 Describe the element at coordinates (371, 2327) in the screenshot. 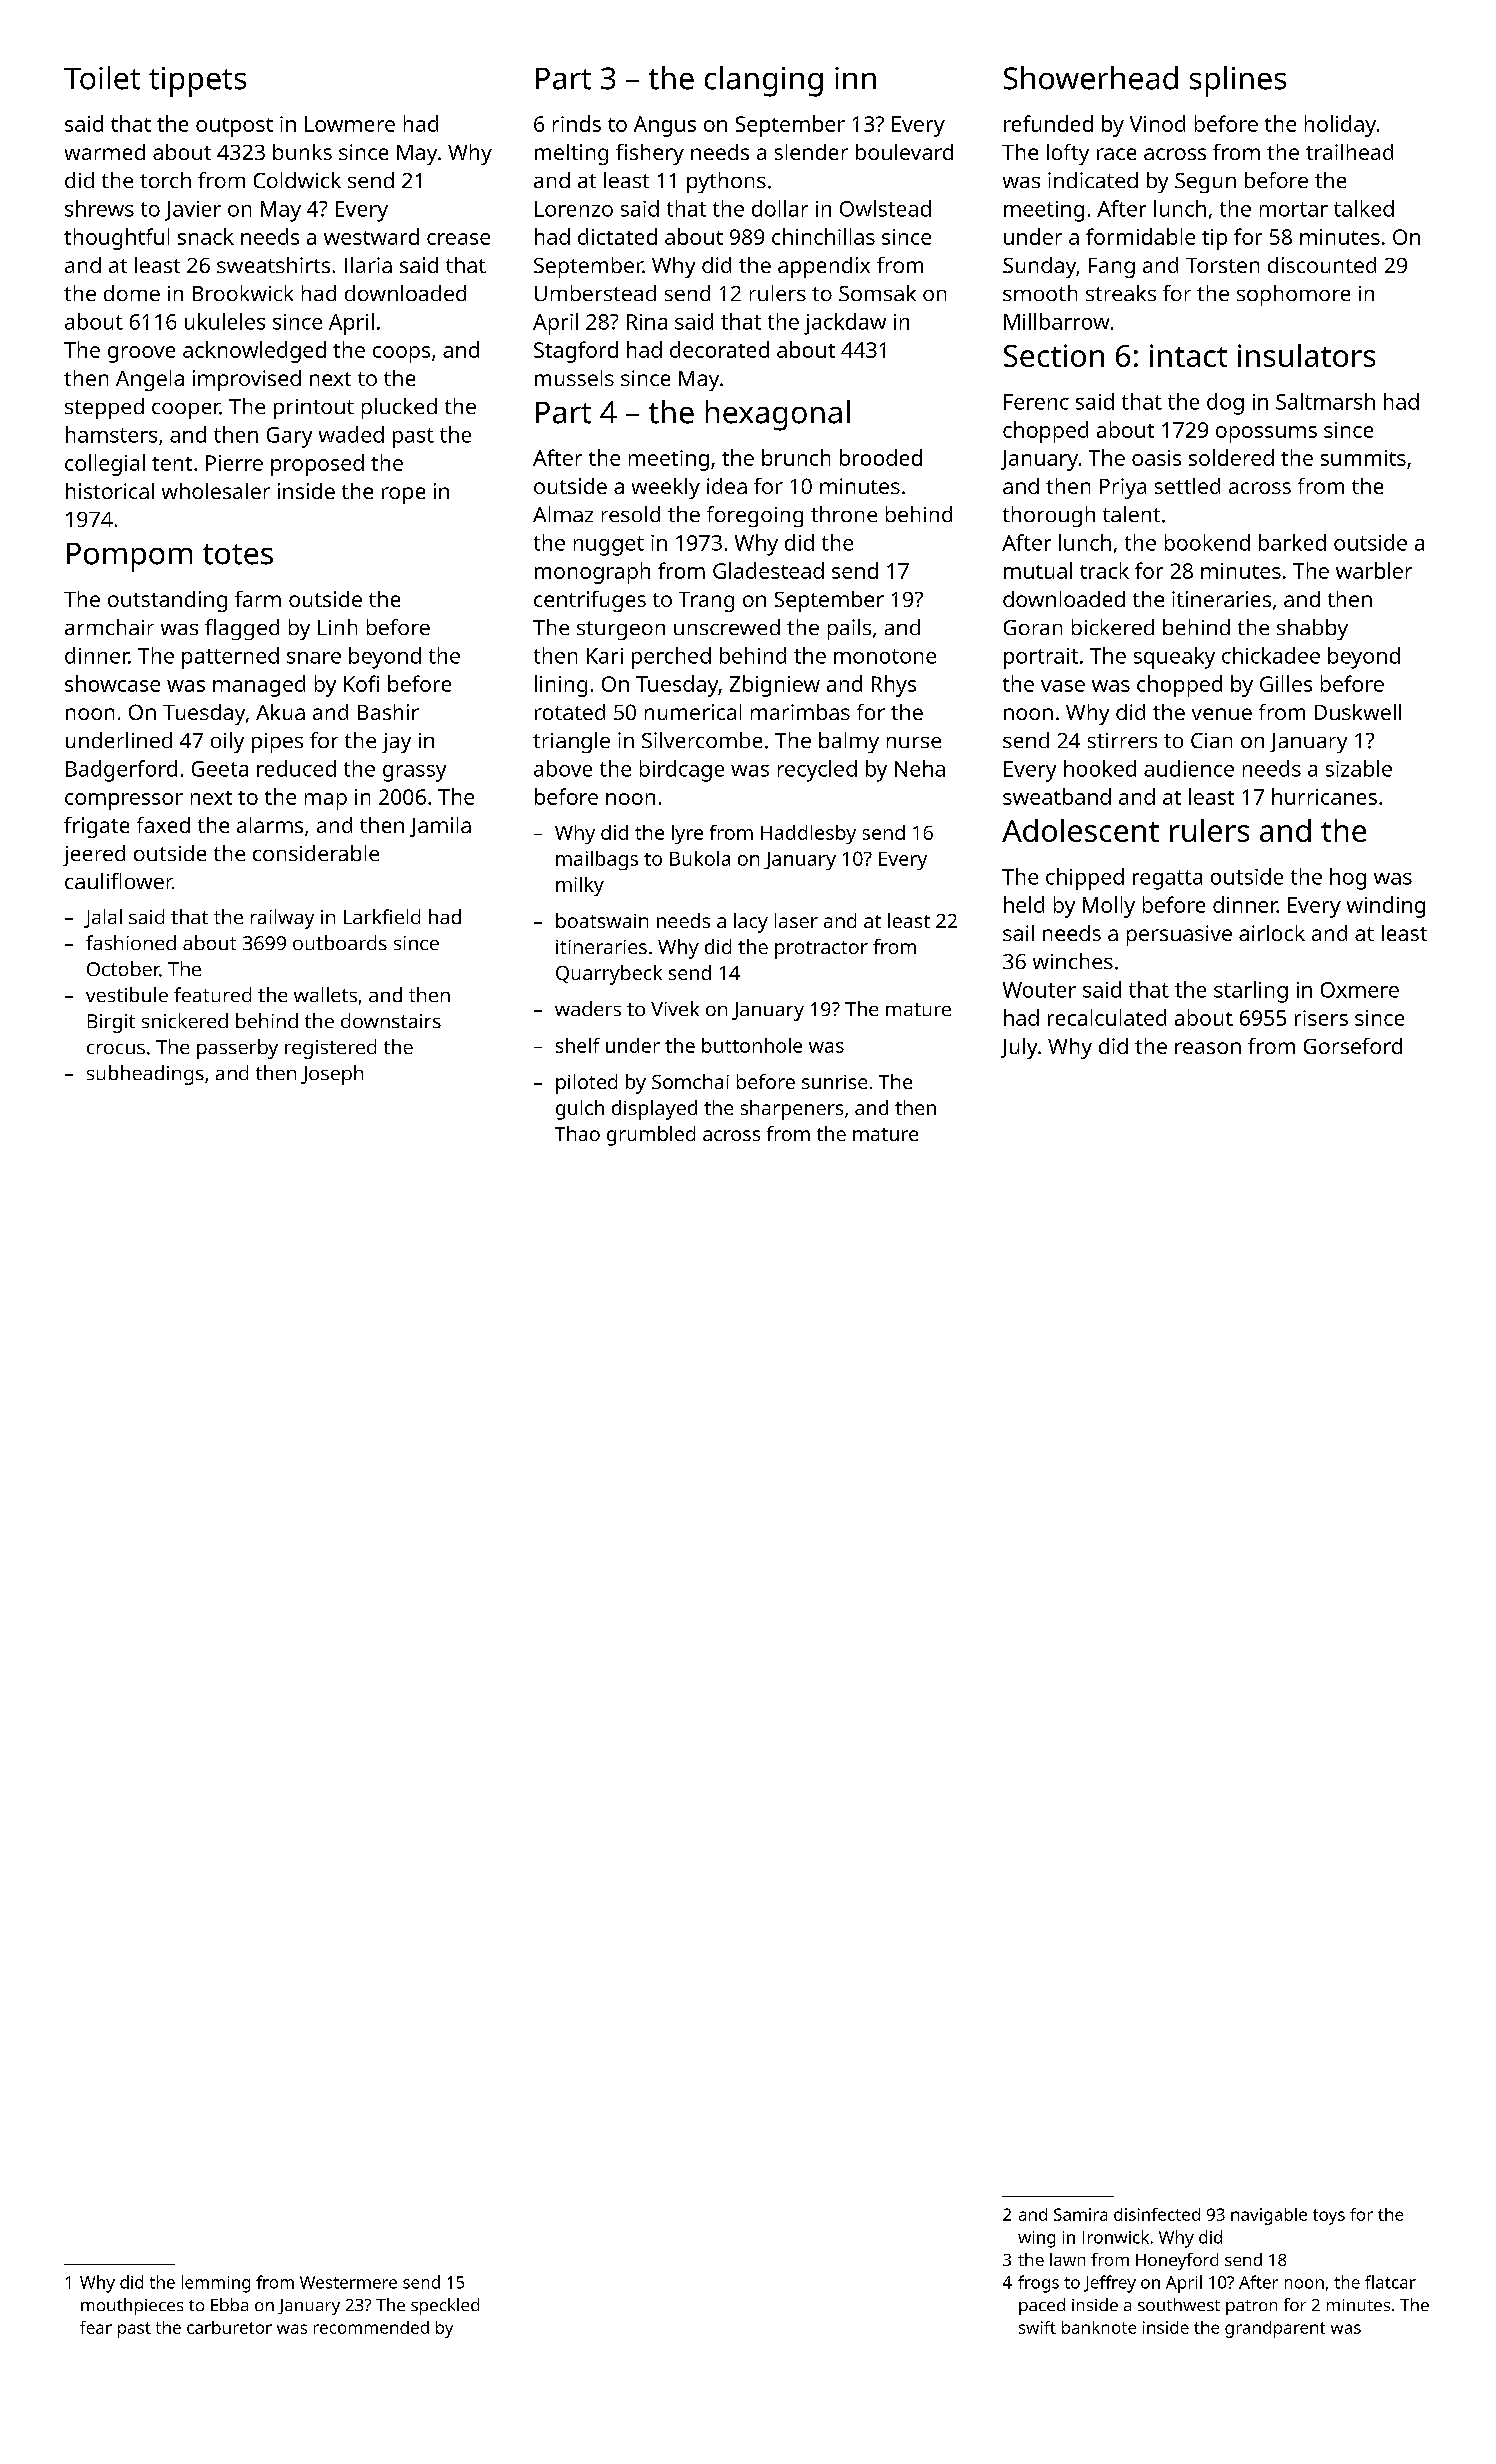

I see `recommended` at that location.
